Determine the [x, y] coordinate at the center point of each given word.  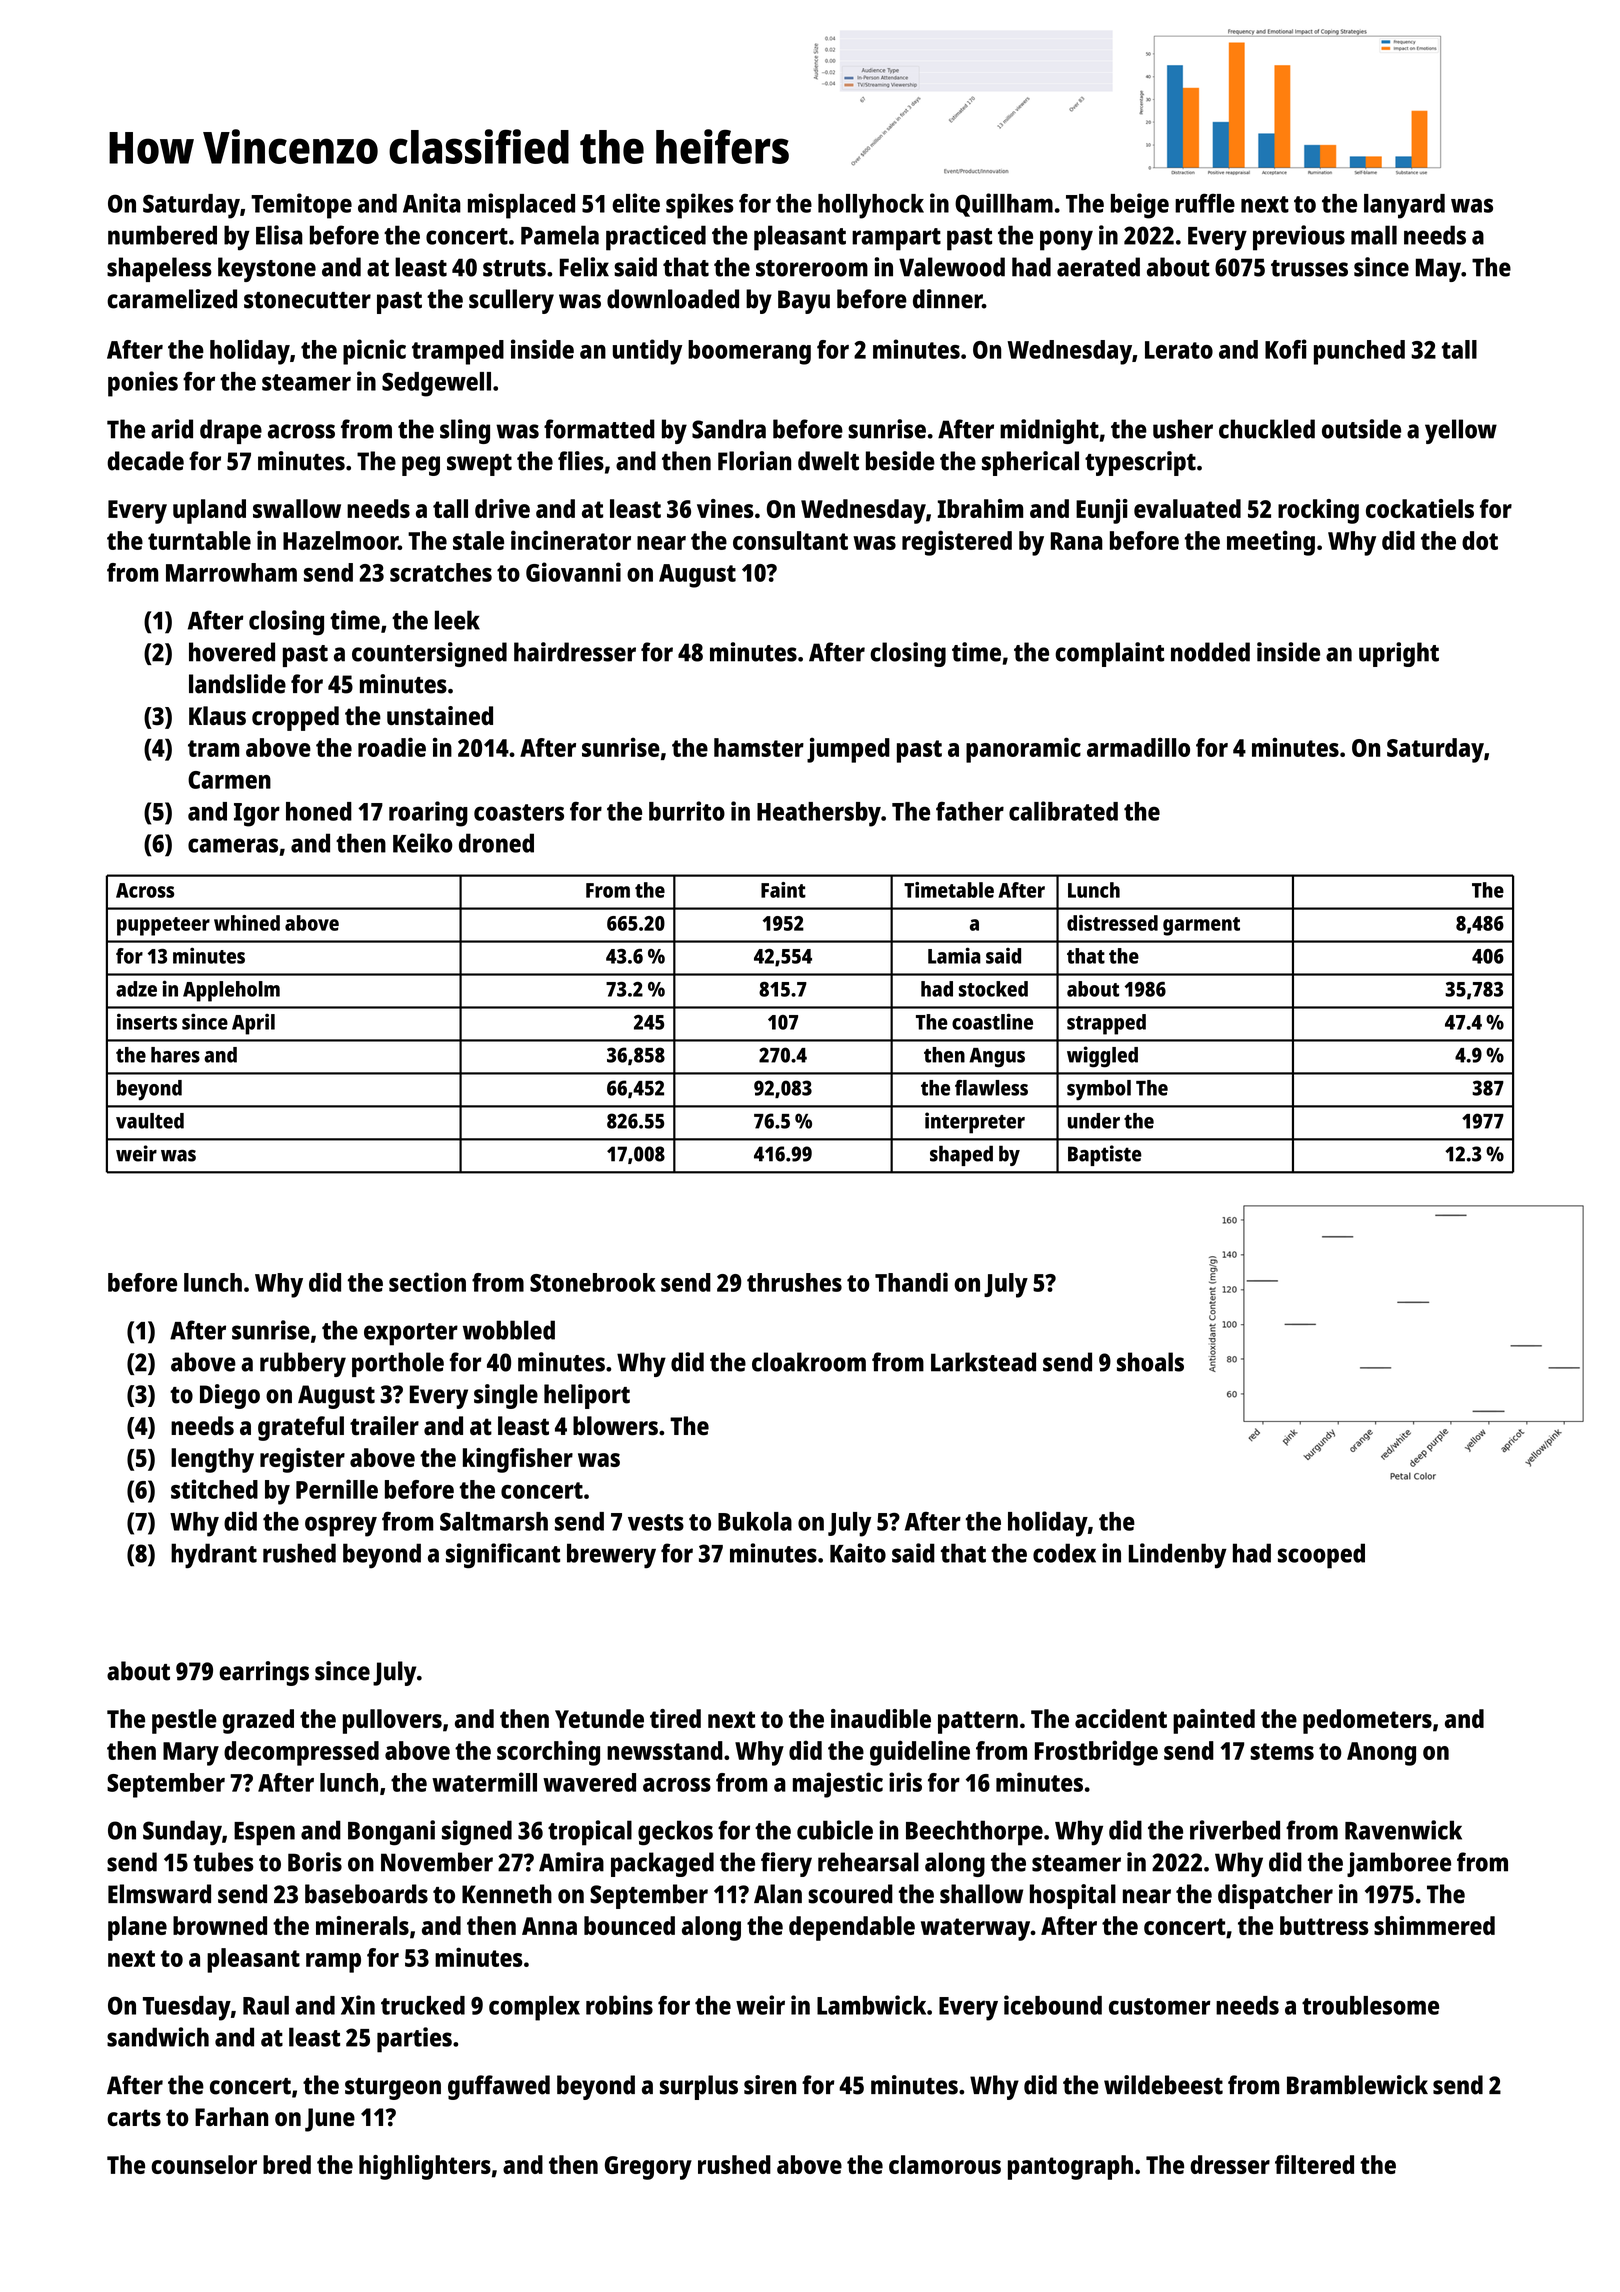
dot [1480, 540]
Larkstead [983, 1362]
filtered [1314, 2164]
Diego [230, 1396]
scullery [511, 301]
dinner [947, 299]
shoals [1150, 1362]
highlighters [425, 2167]
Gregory [648, 2168]
